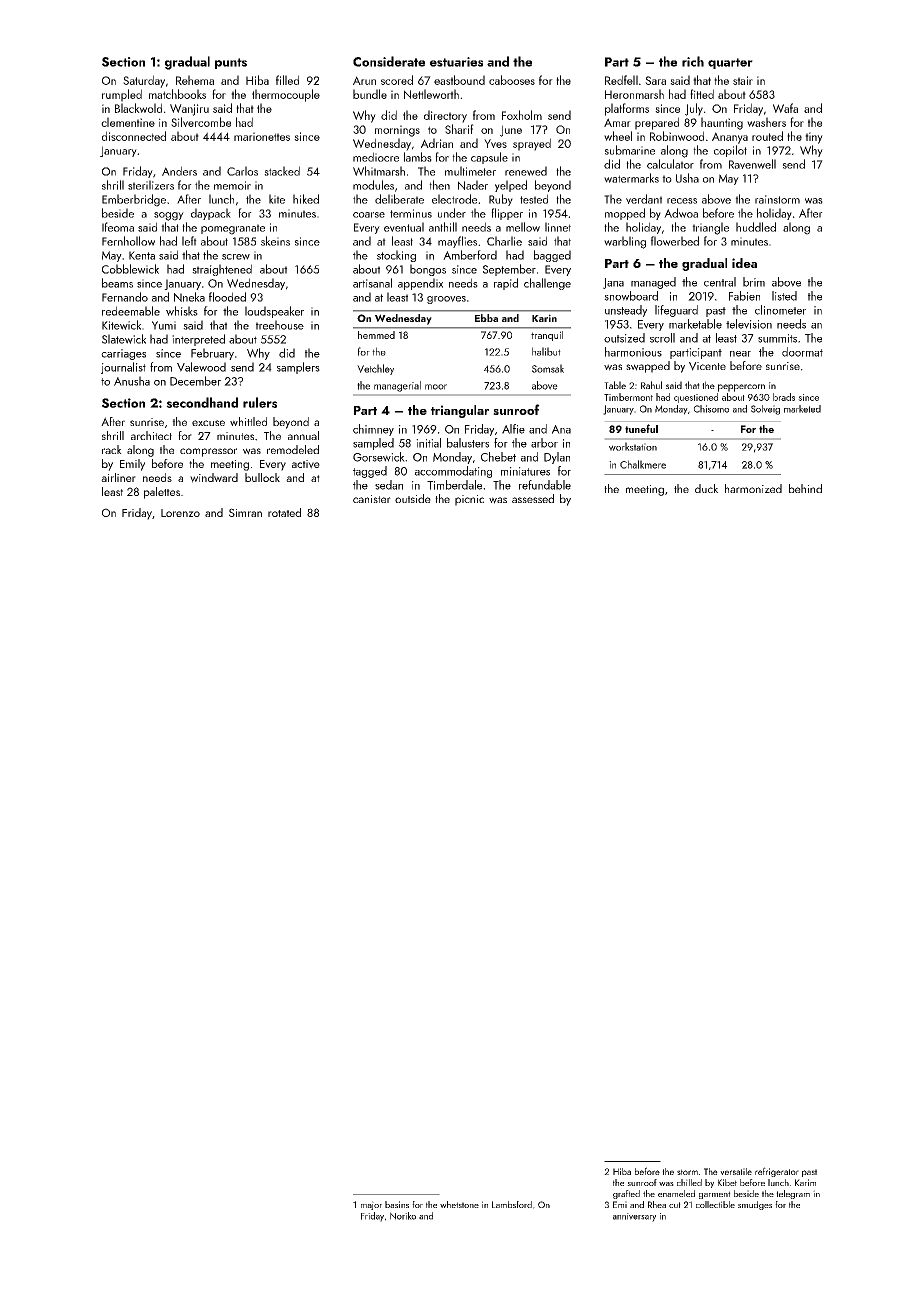 The width and height of the page is (924, 1308). I want to click on behind, so click(805, 488).
